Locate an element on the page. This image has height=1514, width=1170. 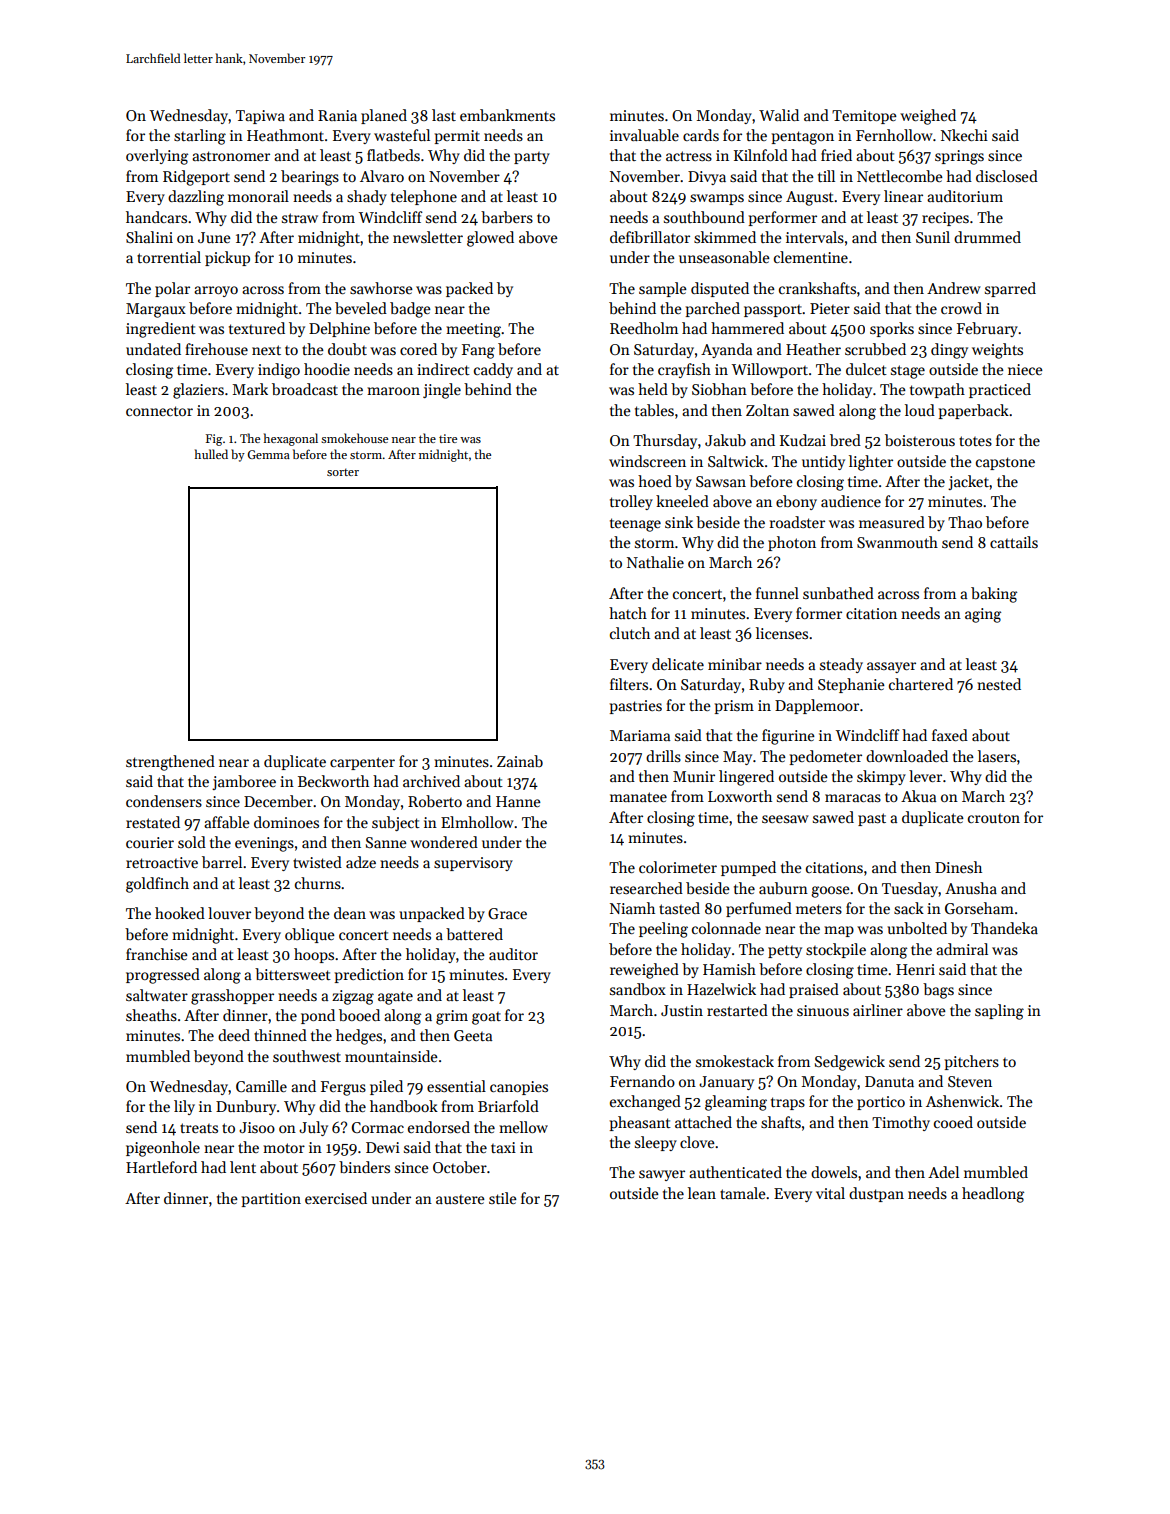
steady is located at coordinates (841, 665).
